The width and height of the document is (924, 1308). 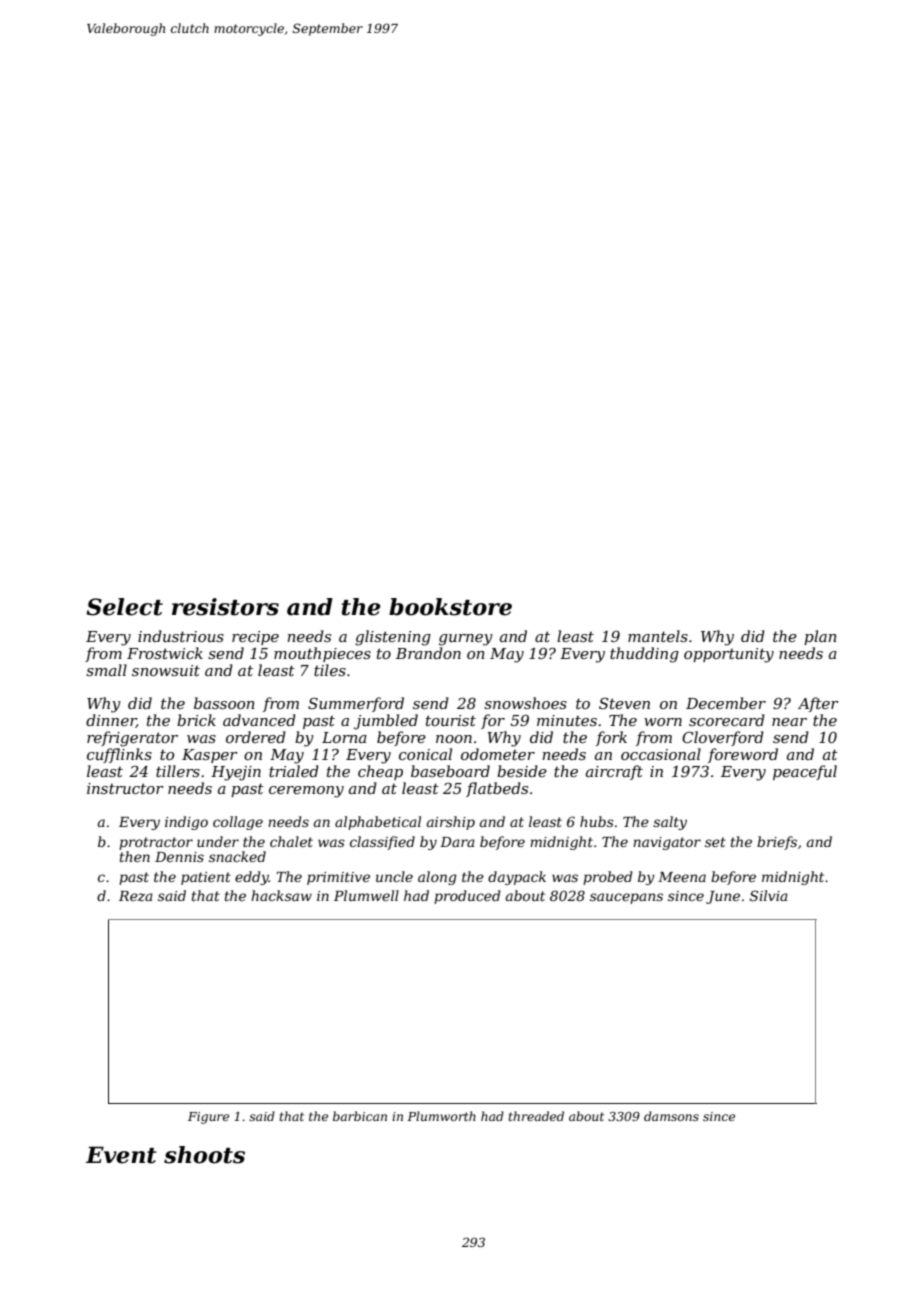 What do you see at coordinates (210, 756) in the document?
I see `Kasper` at bounding box center [210, 756].
